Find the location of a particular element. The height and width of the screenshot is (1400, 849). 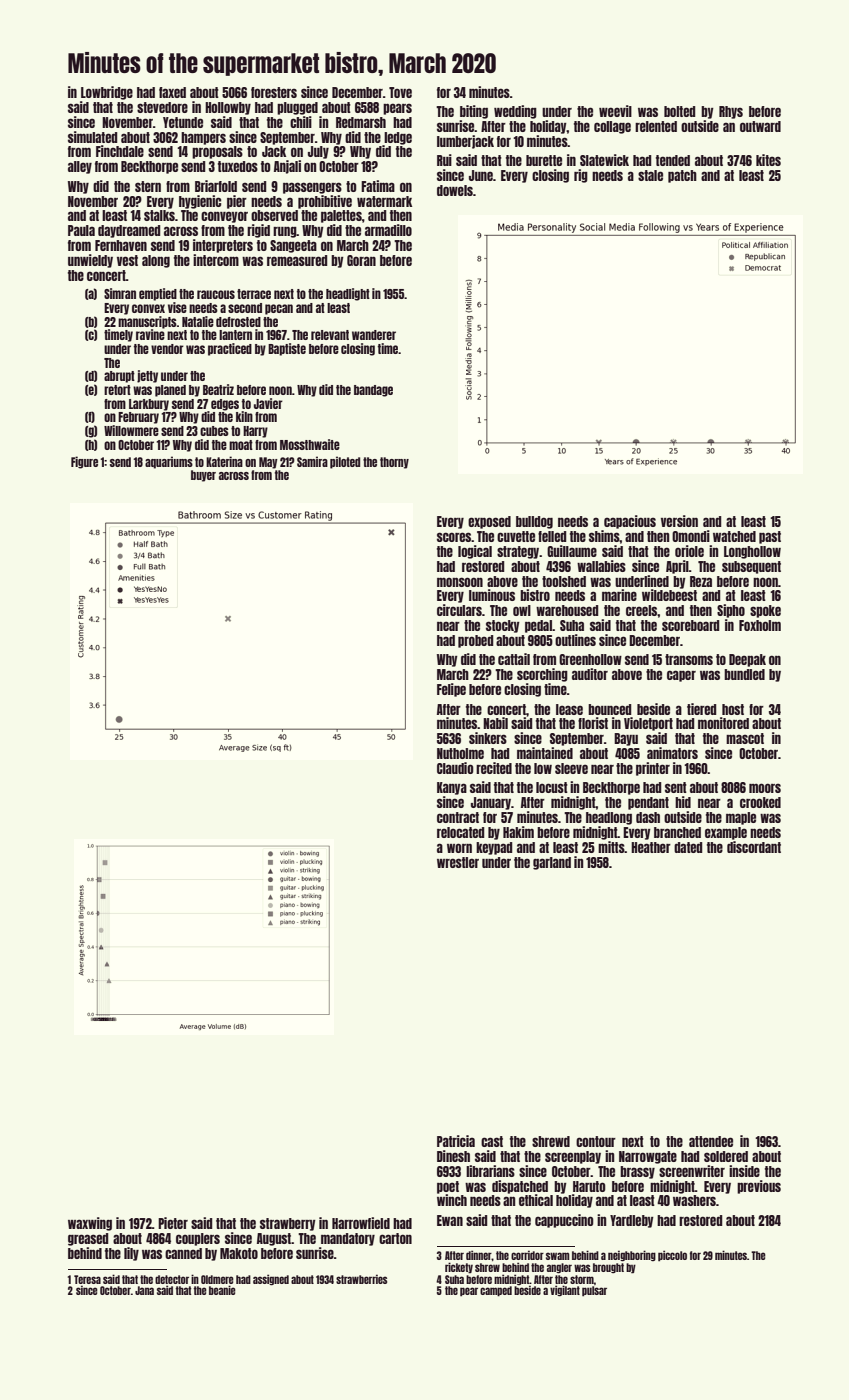

oriole is located at coordinates (689, 551).
